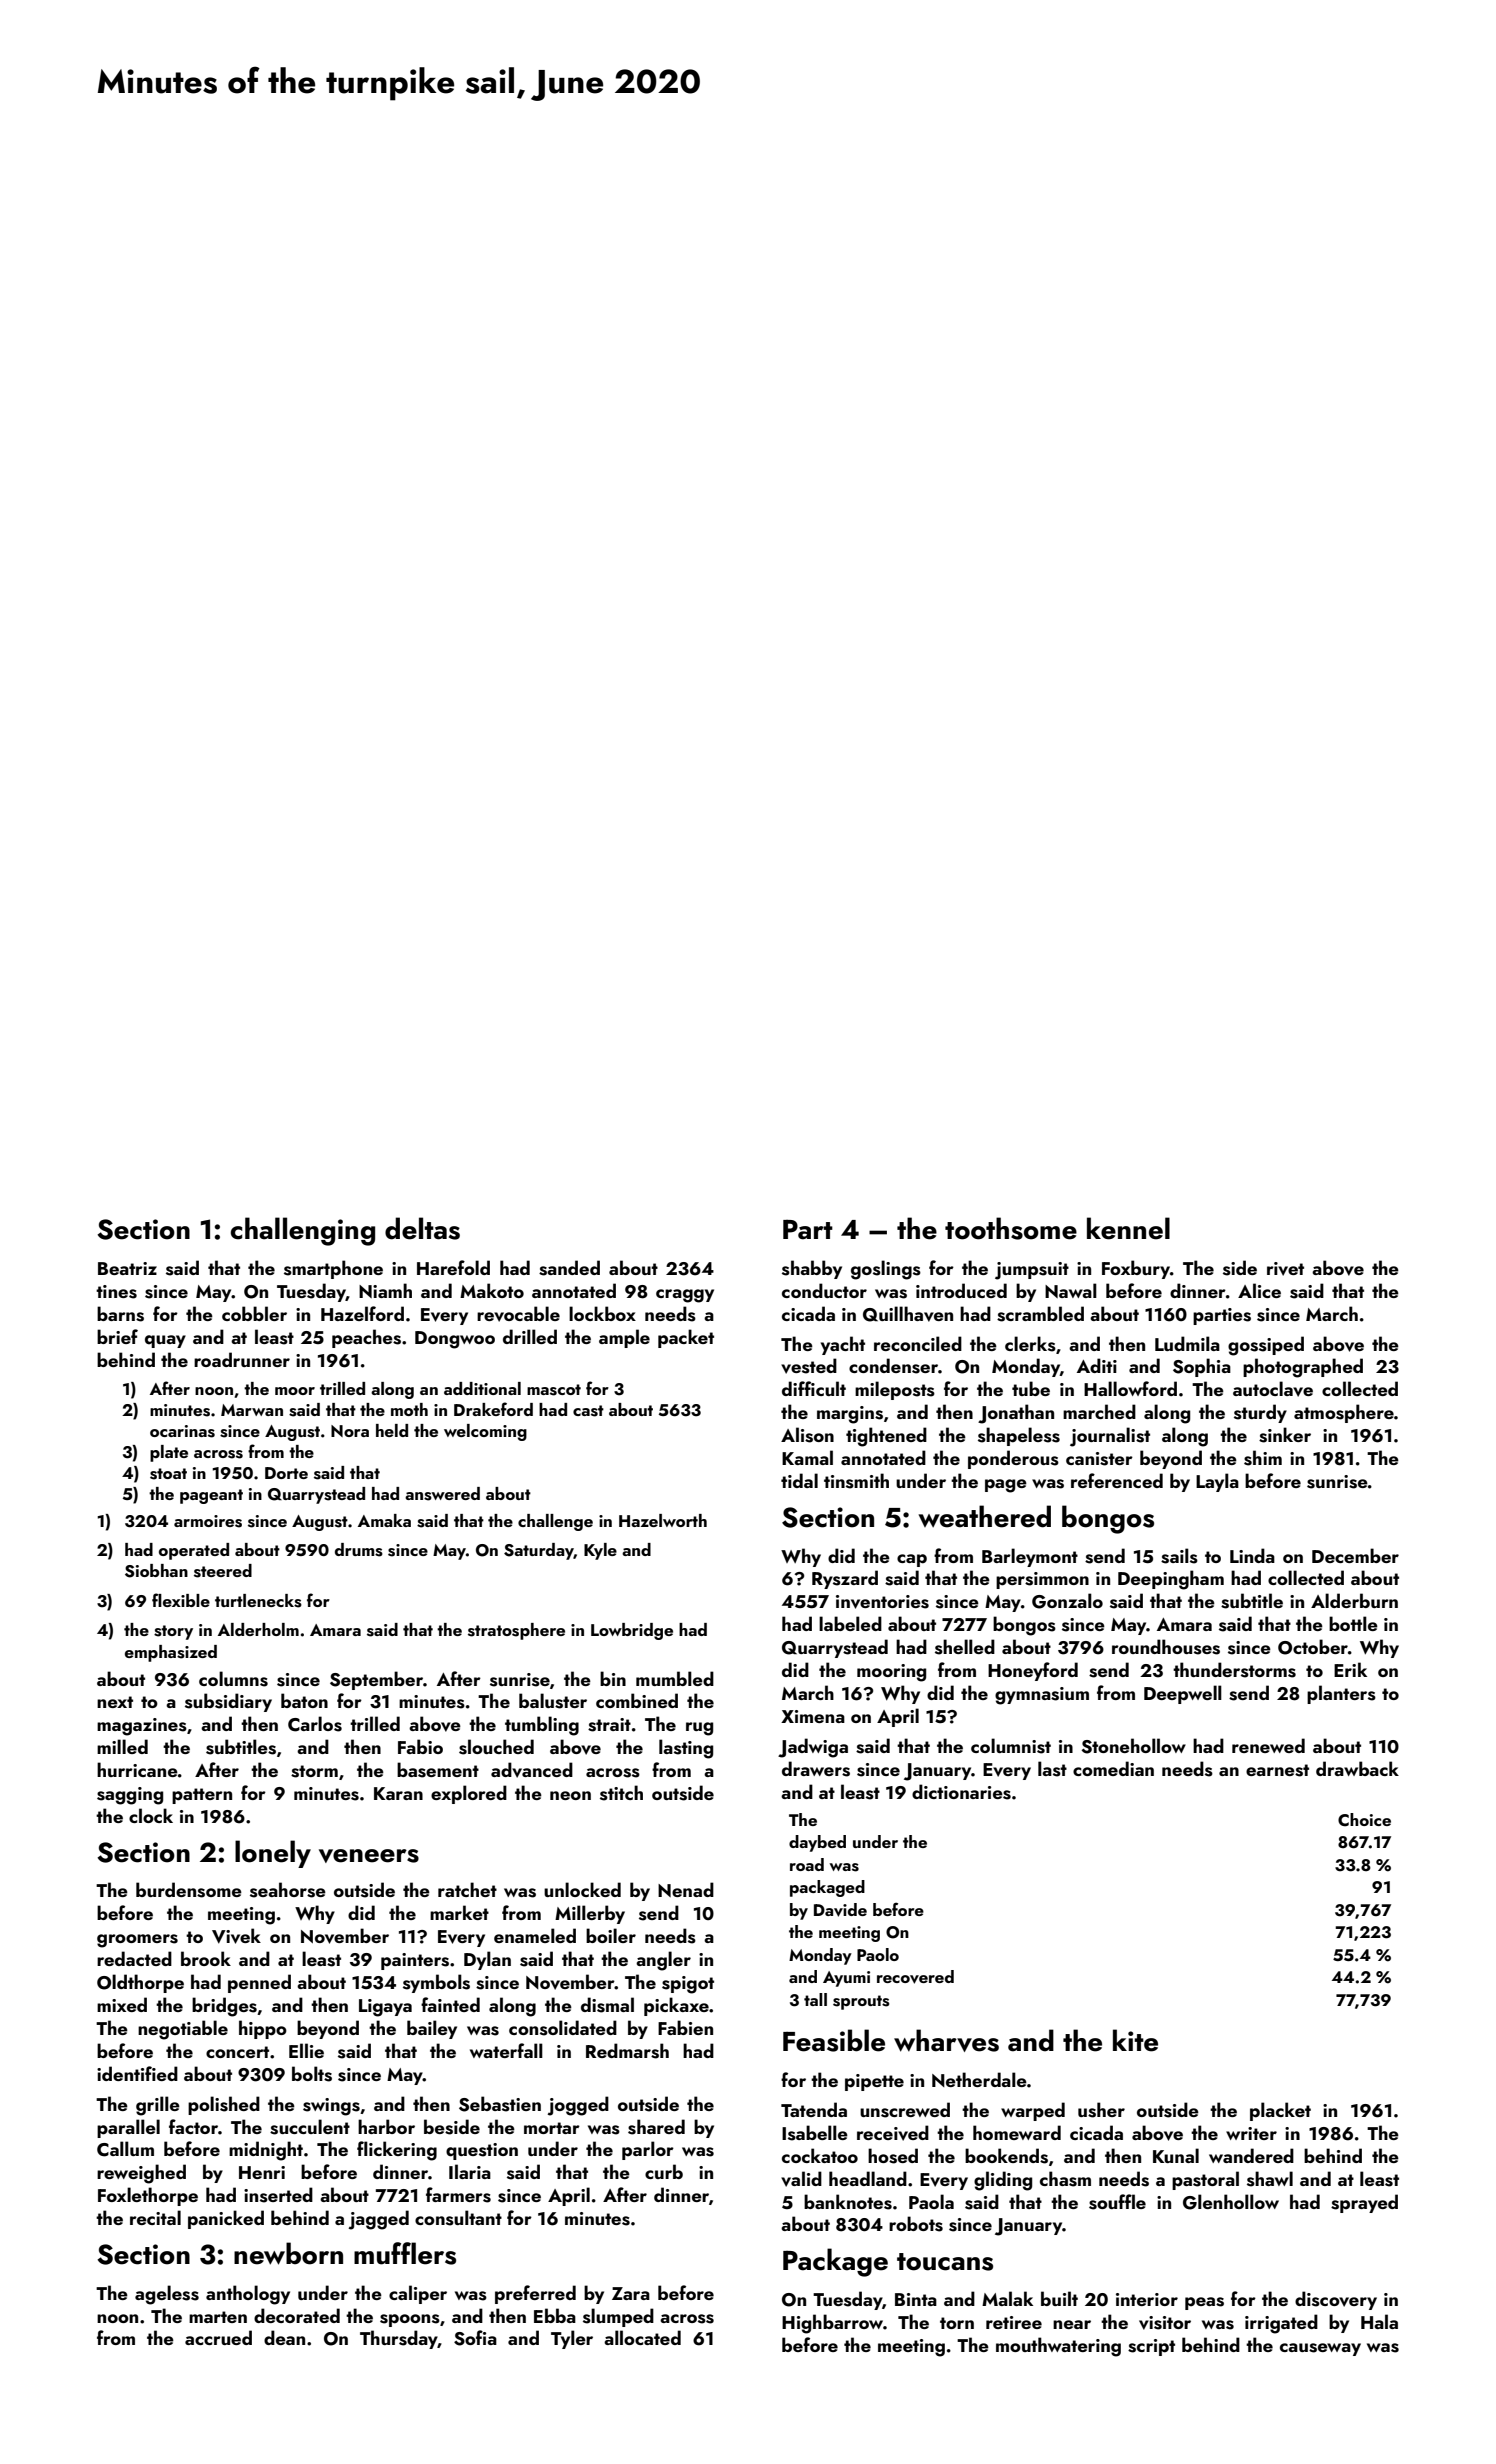  What do you see at coordinates (303, 1231) in the screenshot?
I see `challenging` at bounding box center [303, 1231].
